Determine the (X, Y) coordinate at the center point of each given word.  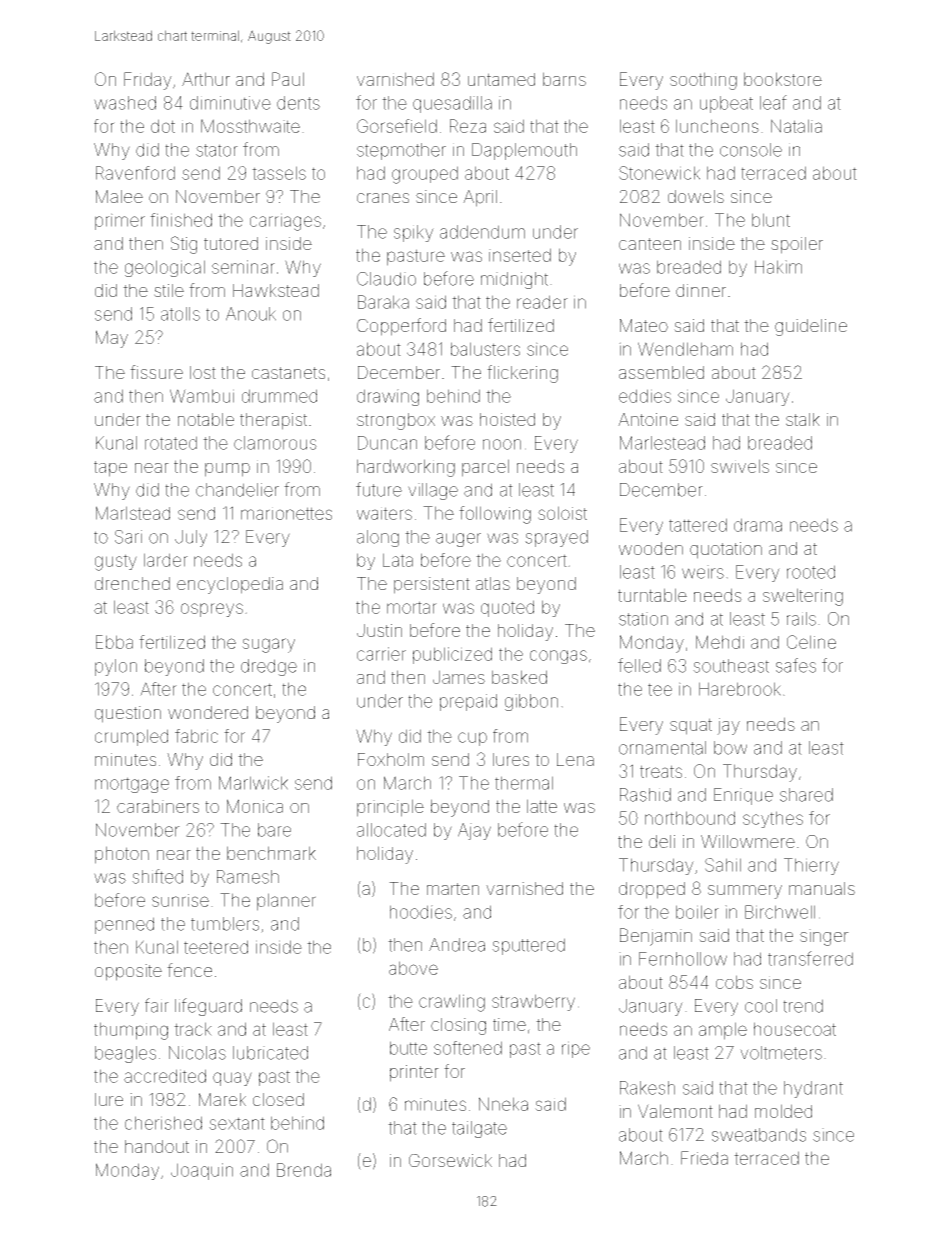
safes (796, 665)
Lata (398, 560)
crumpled (131, 737)
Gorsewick (450, 1160)
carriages (285, 222)
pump (227, 470)
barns (564, 79)
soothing (703, 81)
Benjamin (656, 937)
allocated (391, 830)
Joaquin (202, 1171)
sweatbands (759, 1135)
